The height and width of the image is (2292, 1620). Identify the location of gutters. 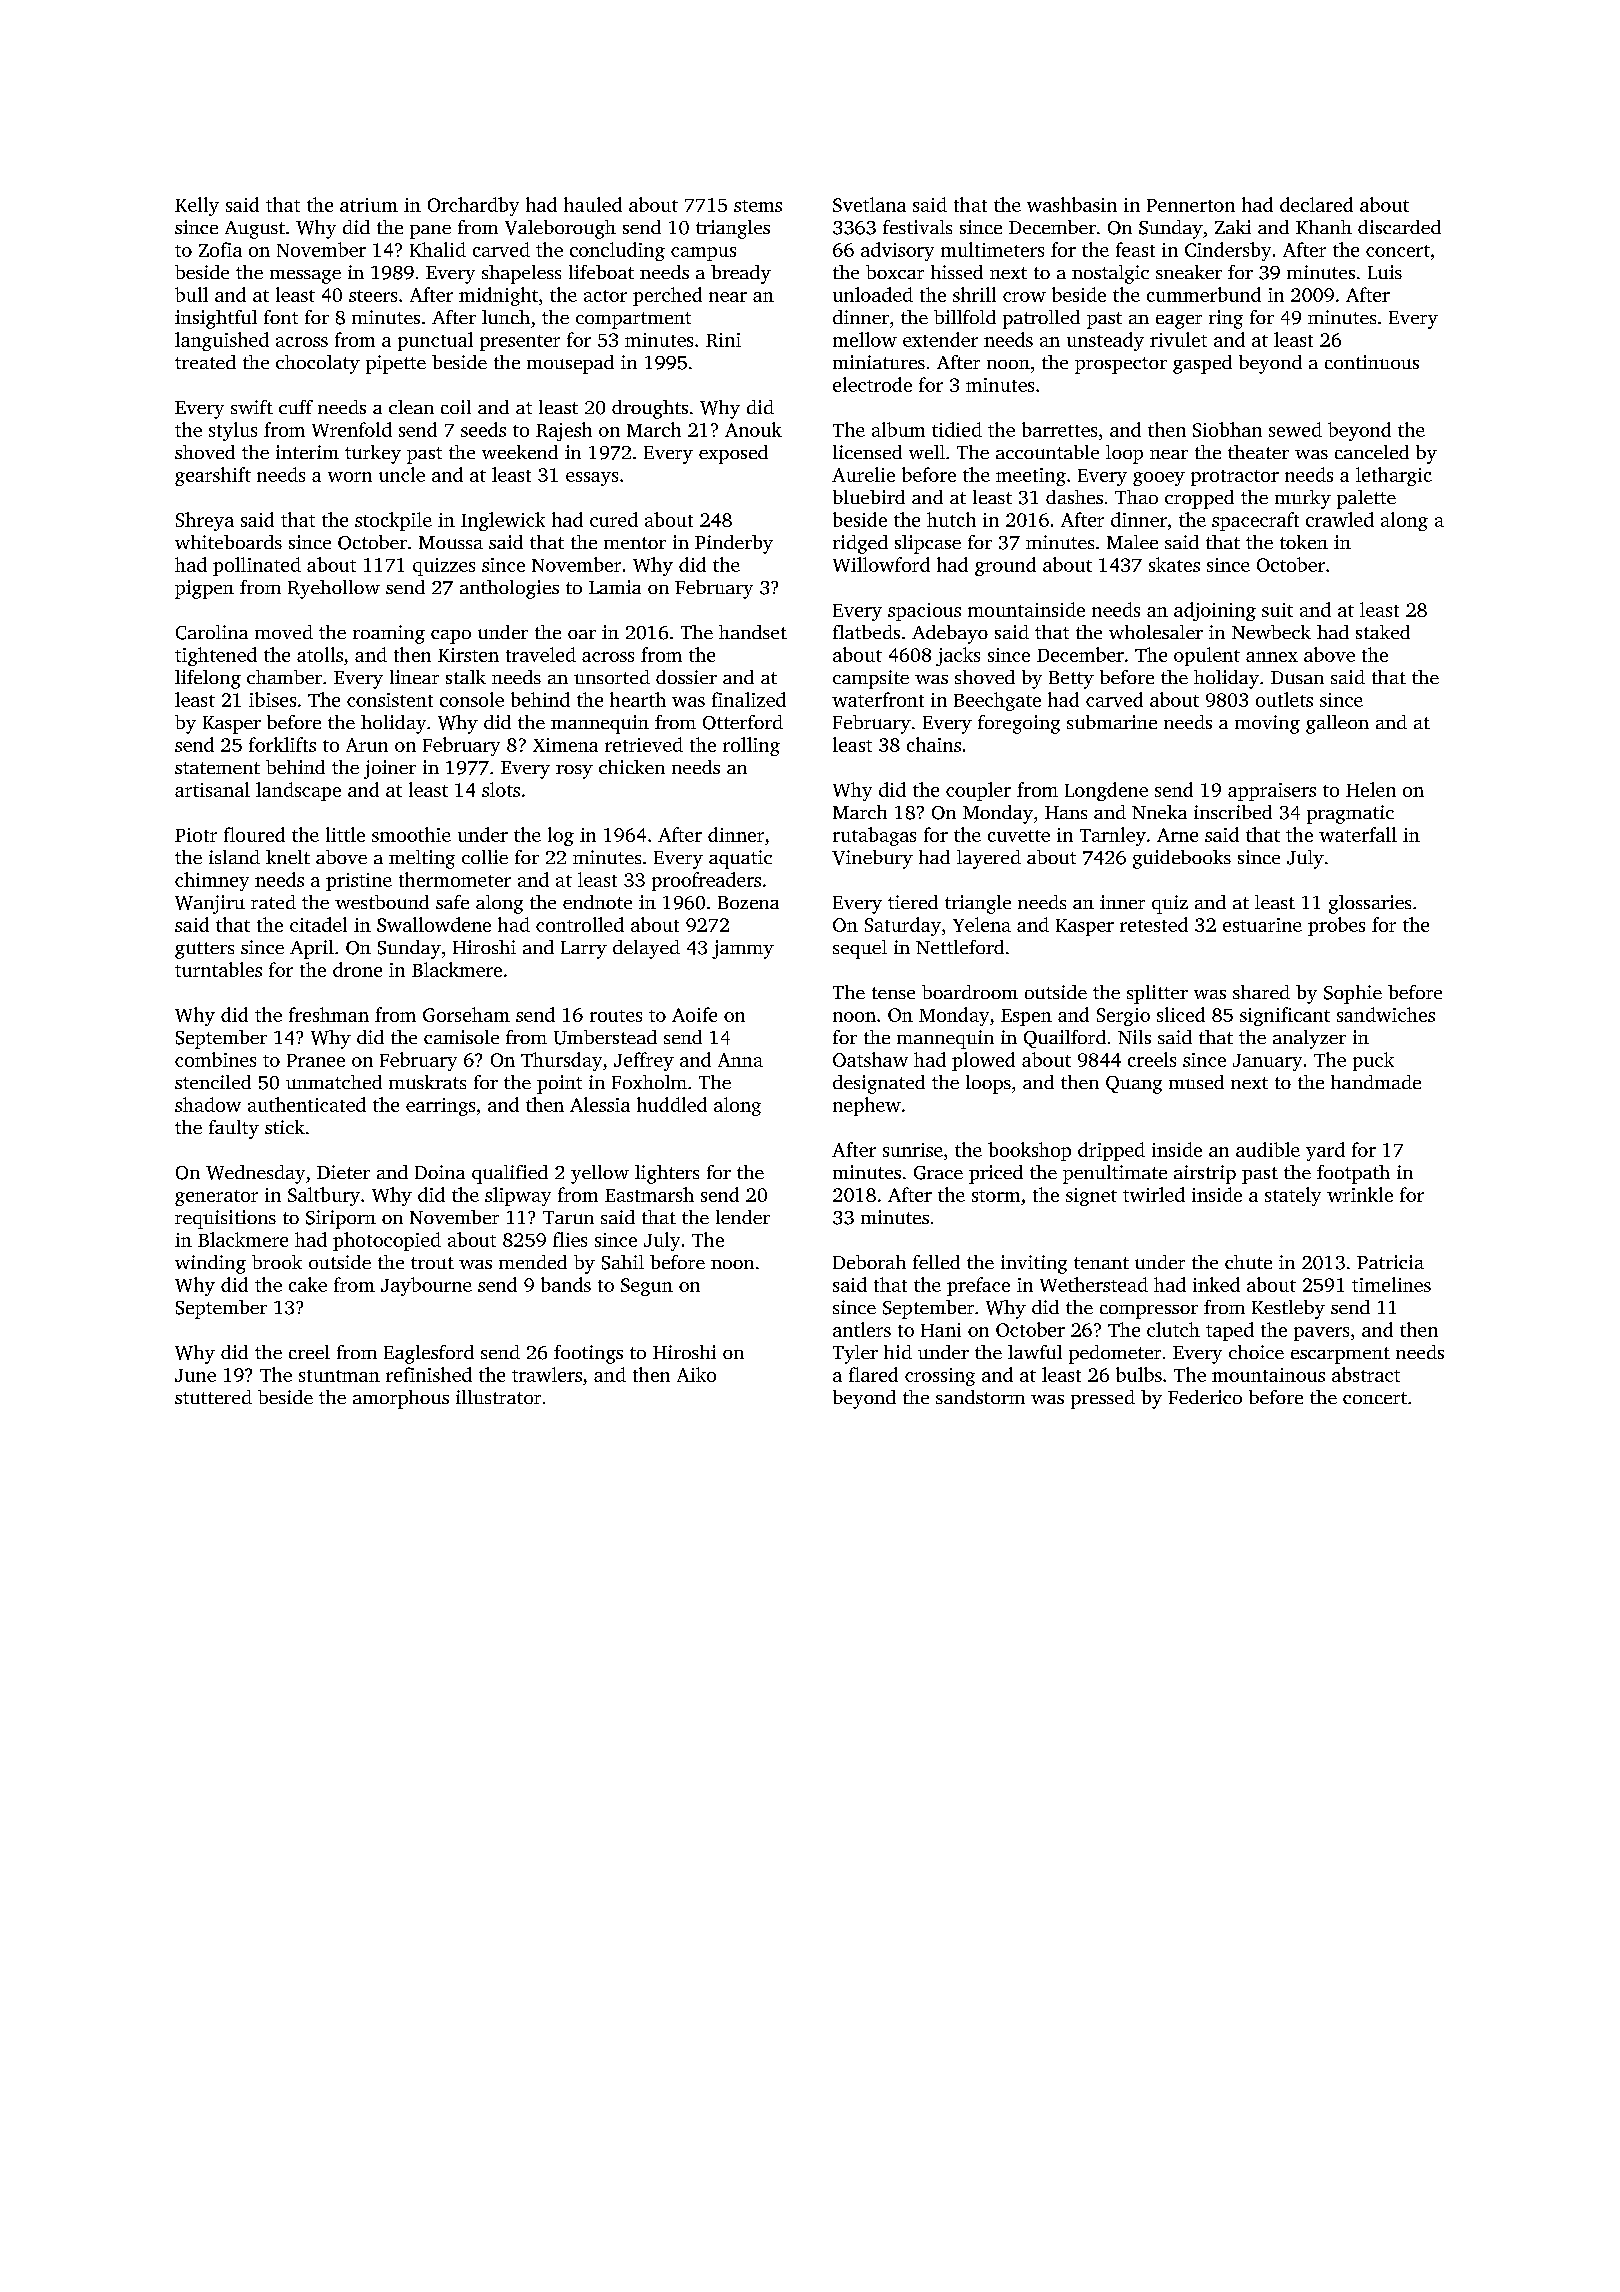
(204, 950).
